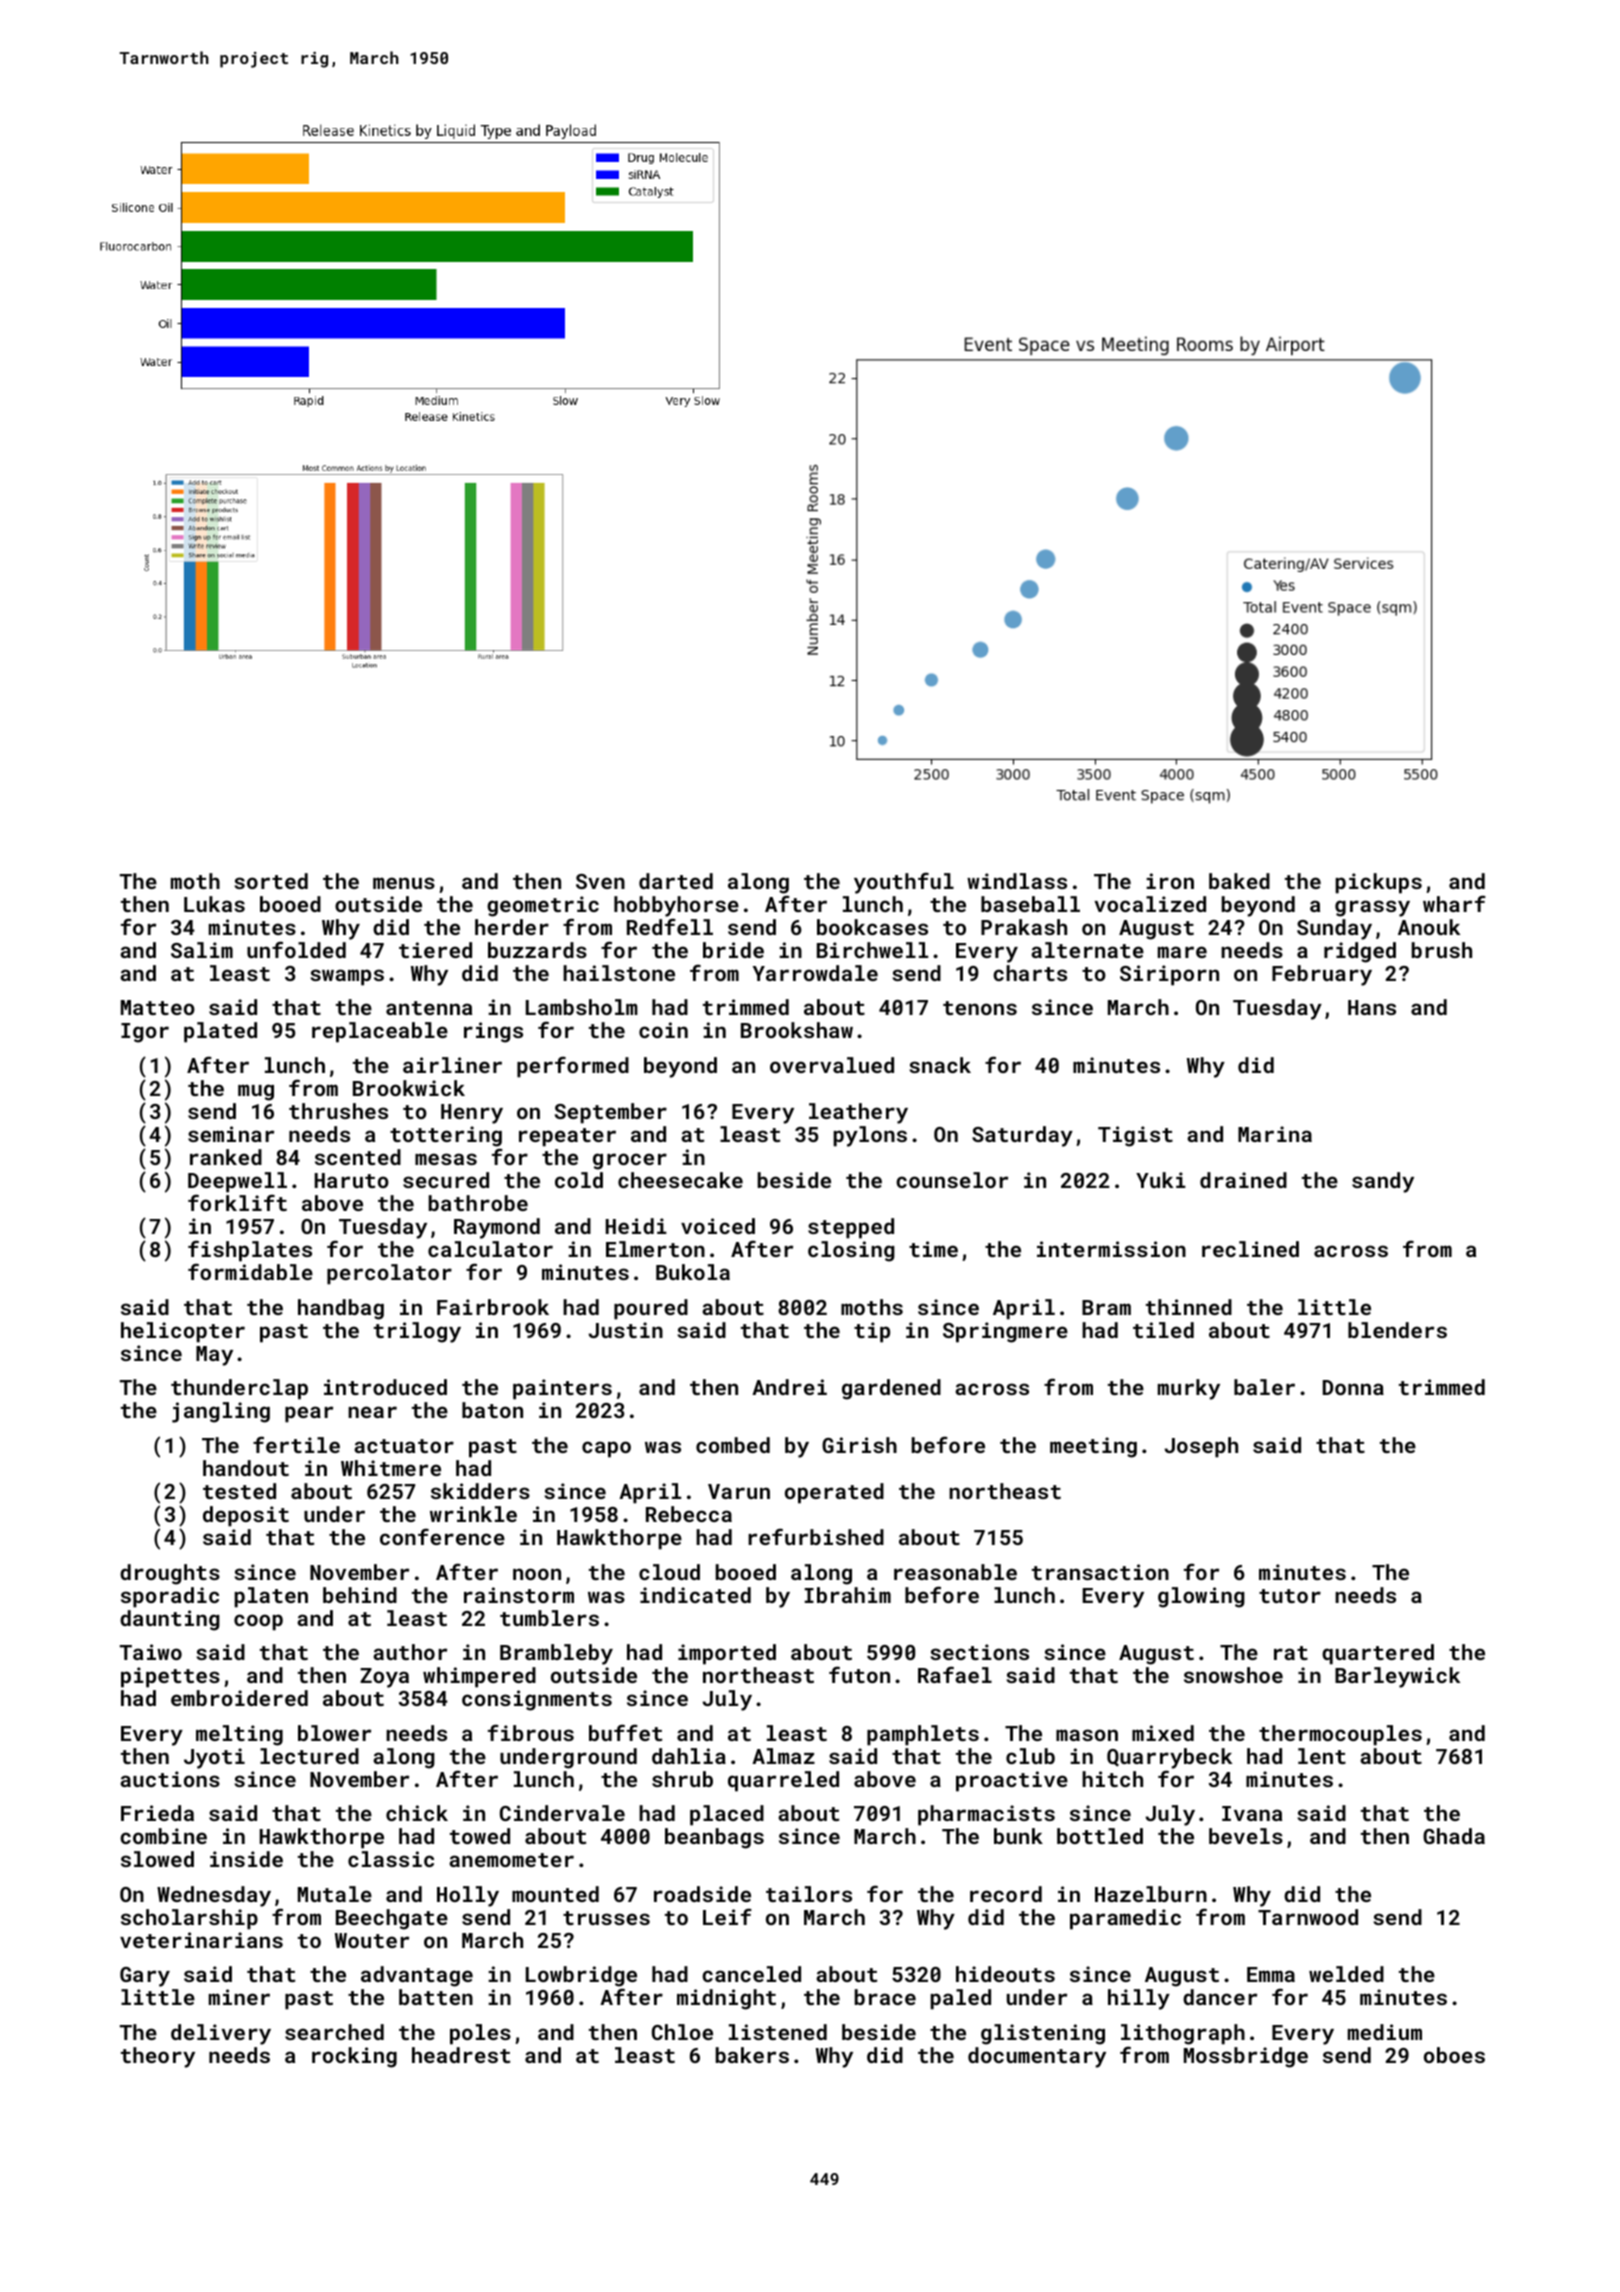 The width and height of the document is (1620, 2292). I want to click on stepped, so click(851, 1228).
